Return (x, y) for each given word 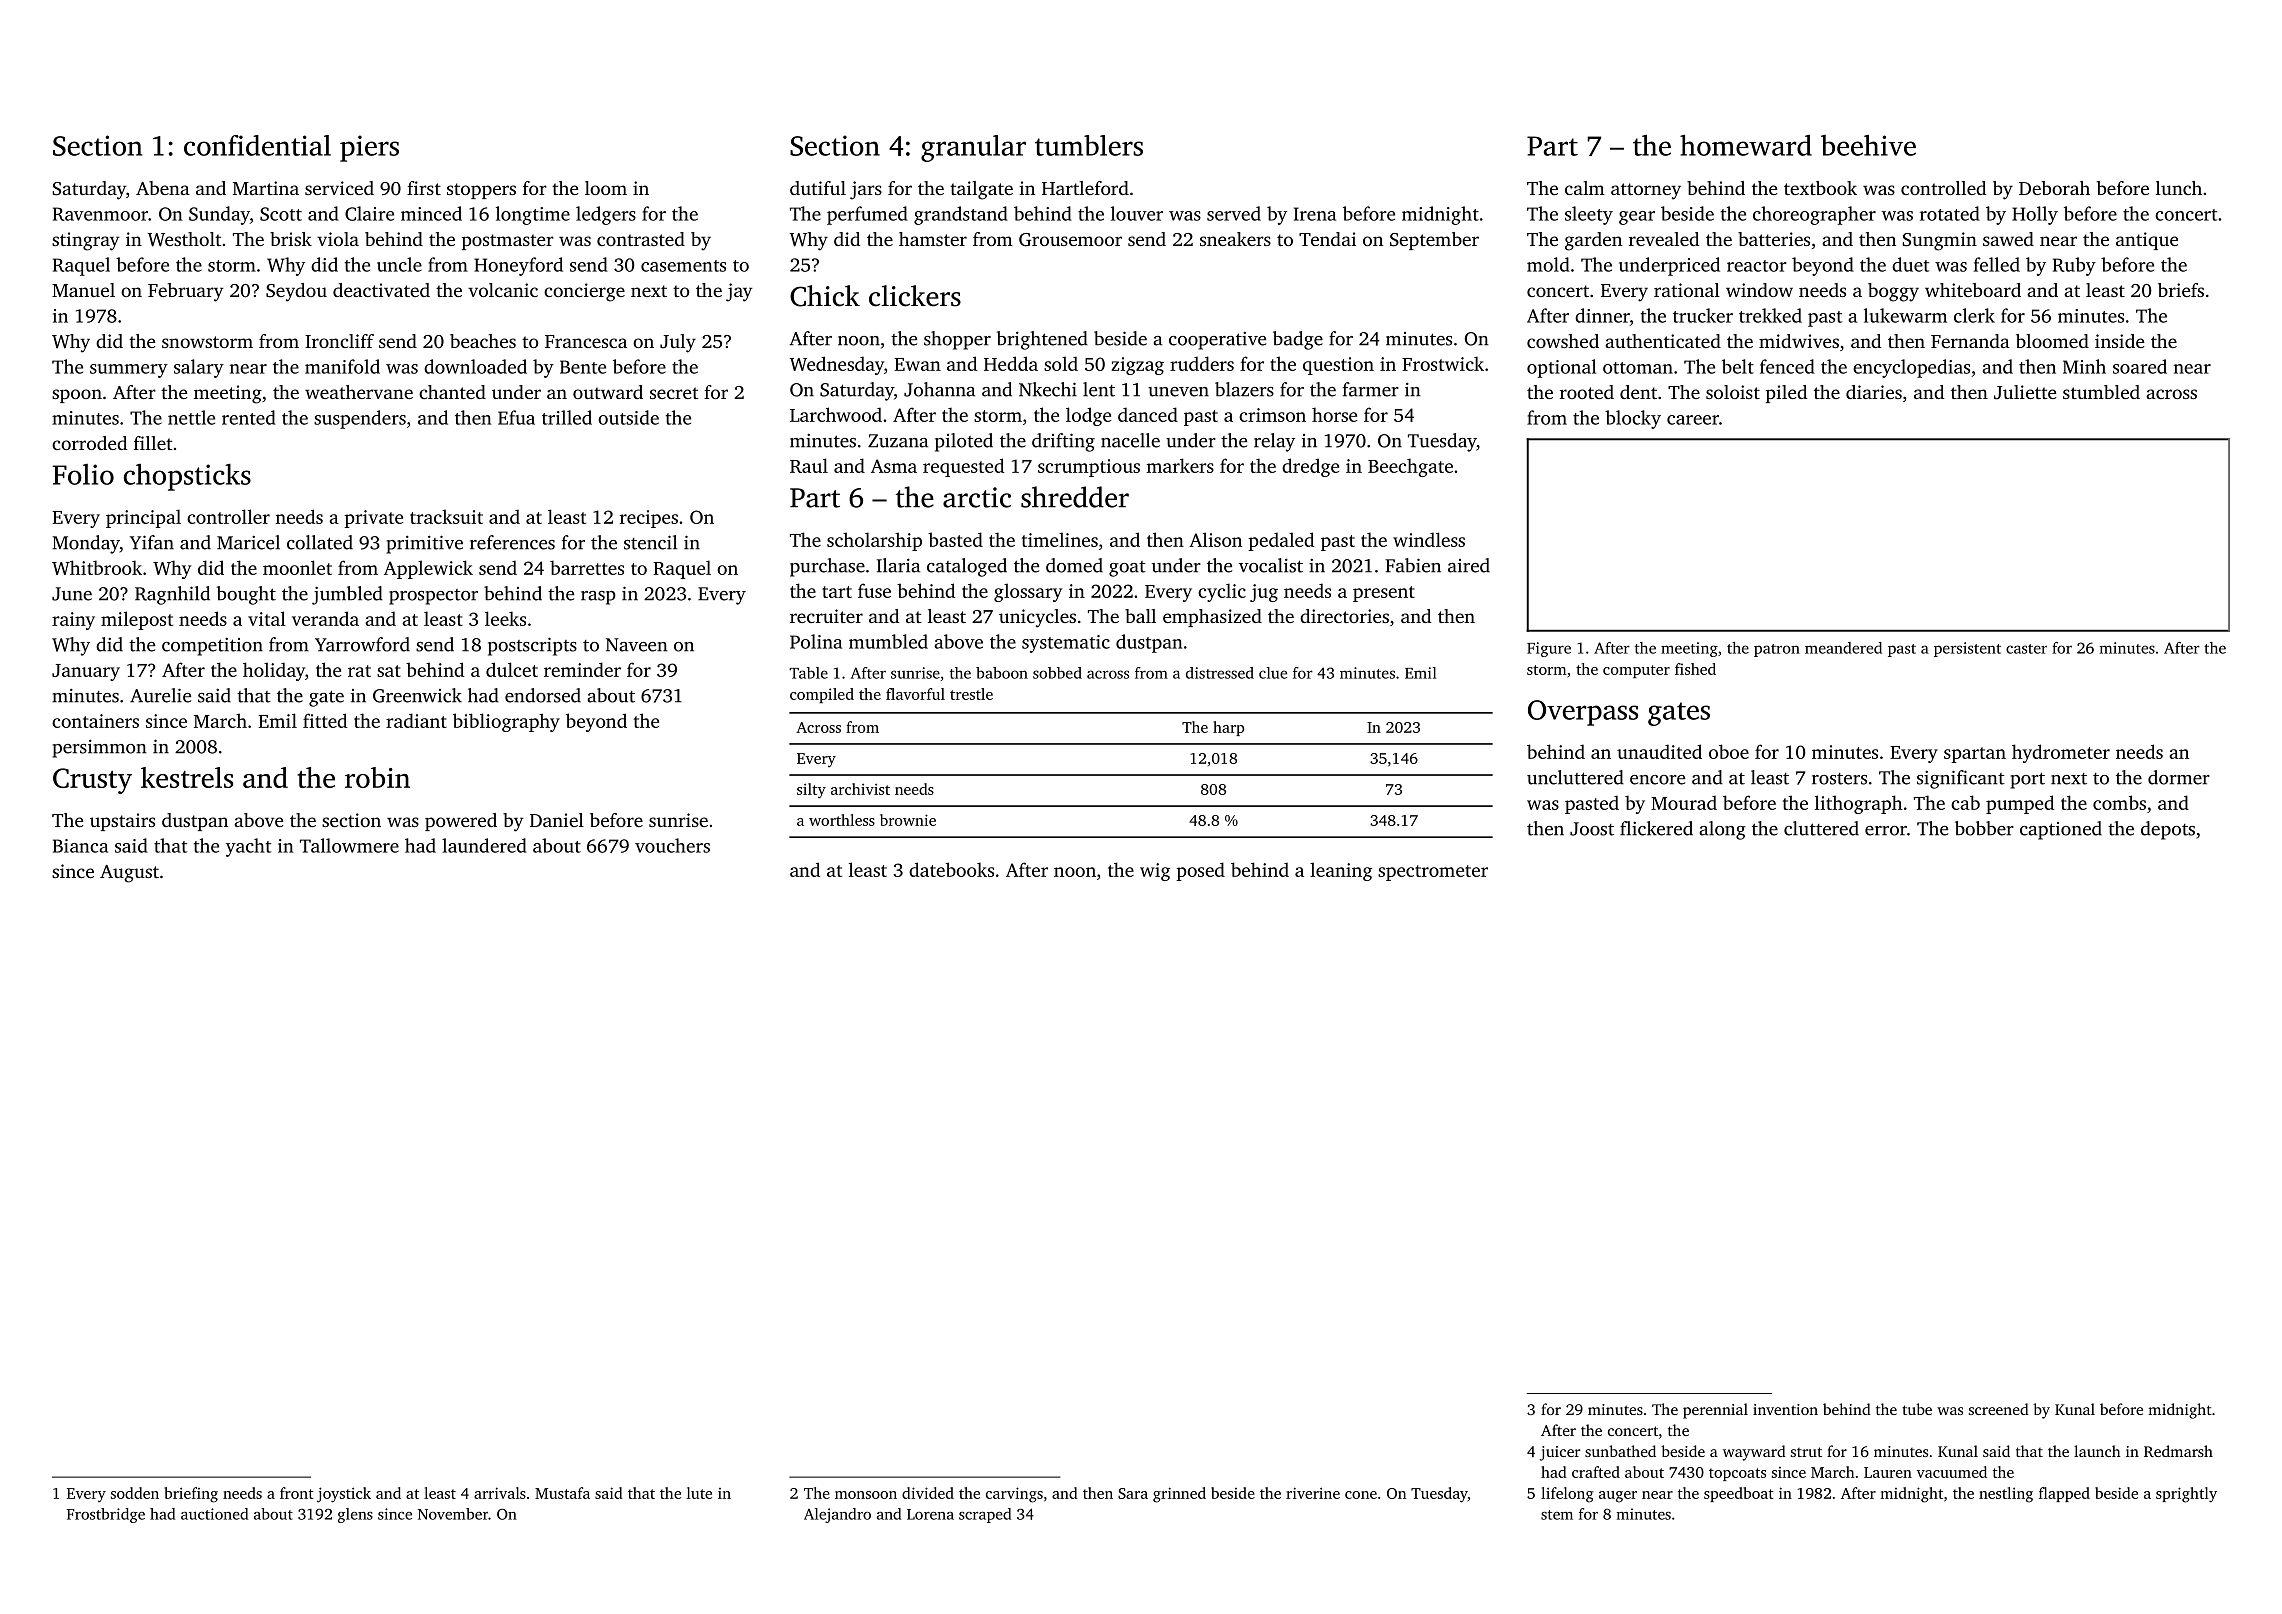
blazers (1244, 389)
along (1722, 830)
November (453, 1514)
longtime (533, 215)
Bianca (80, 846)
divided (928, 1493)
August (129, 874)
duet (1910, 264)
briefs (2181, 290)
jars (866, 190)
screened (1999, 1409)
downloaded (475, 366)
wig (1155, 872)
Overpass (1583, 713)
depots (2168, 830)
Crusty (92, 781)
